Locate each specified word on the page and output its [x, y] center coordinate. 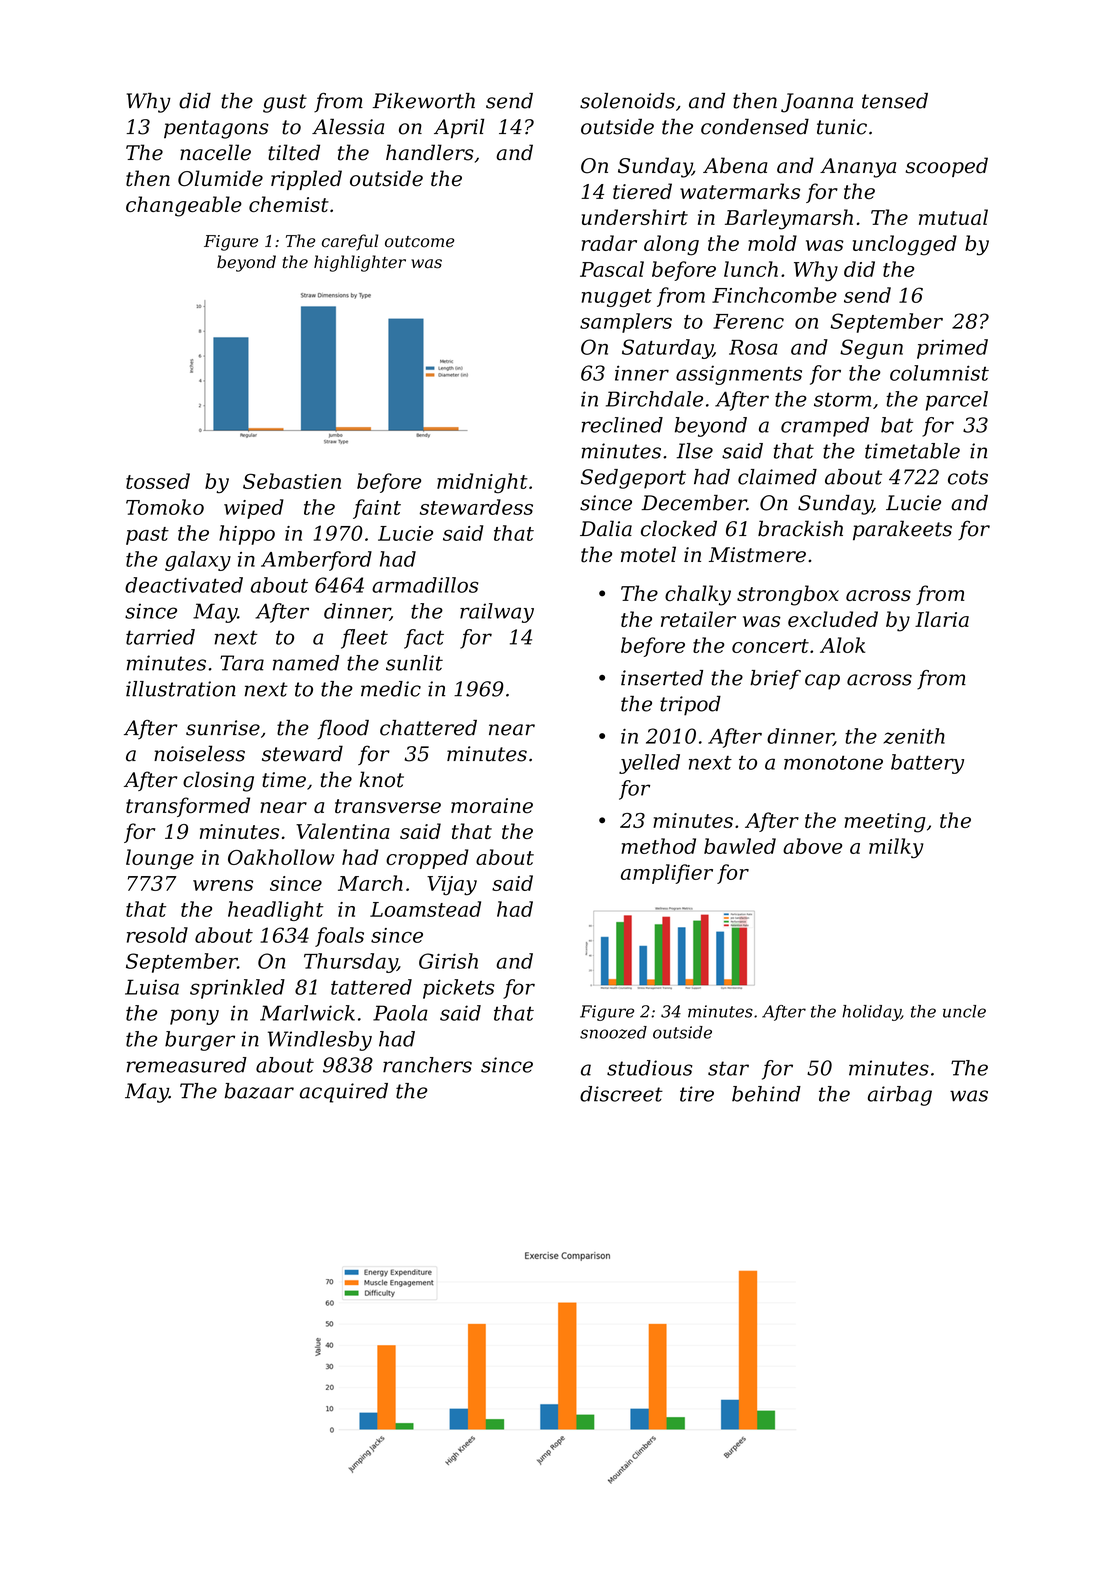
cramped [825, 427]
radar [609, 243]
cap [822, 682]
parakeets [902, 530]
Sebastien [292, 481]
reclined [622, 425]
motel [648, 554]
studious [649, 1068]
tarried [160, 637]
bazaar [259, 1091]
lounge [160, 859]
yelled [649, 764]
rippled [306, 180]
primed [952, 349]
